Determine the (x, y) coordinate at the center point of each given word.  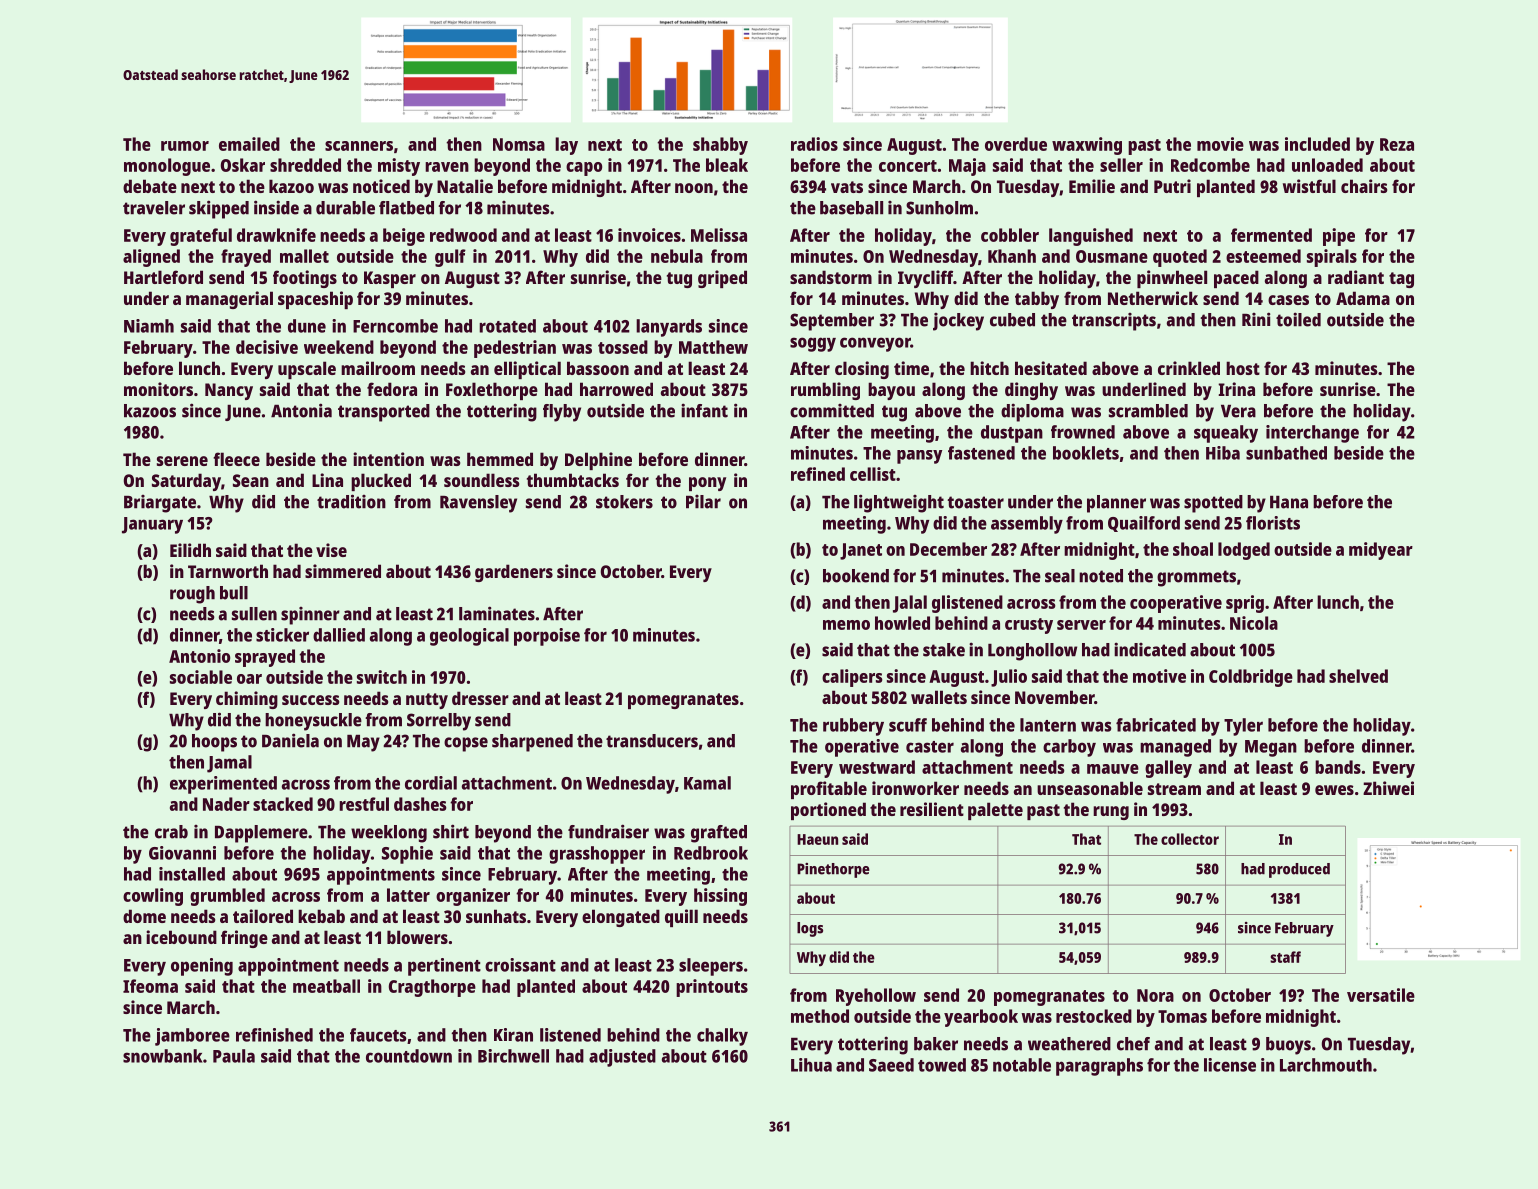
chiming (247, 700)
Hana (1289, 502)
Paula (234, 1056)
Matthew (713, 347)
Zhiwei (1388, 788)
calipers (852, 678)
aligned (151, 258)
